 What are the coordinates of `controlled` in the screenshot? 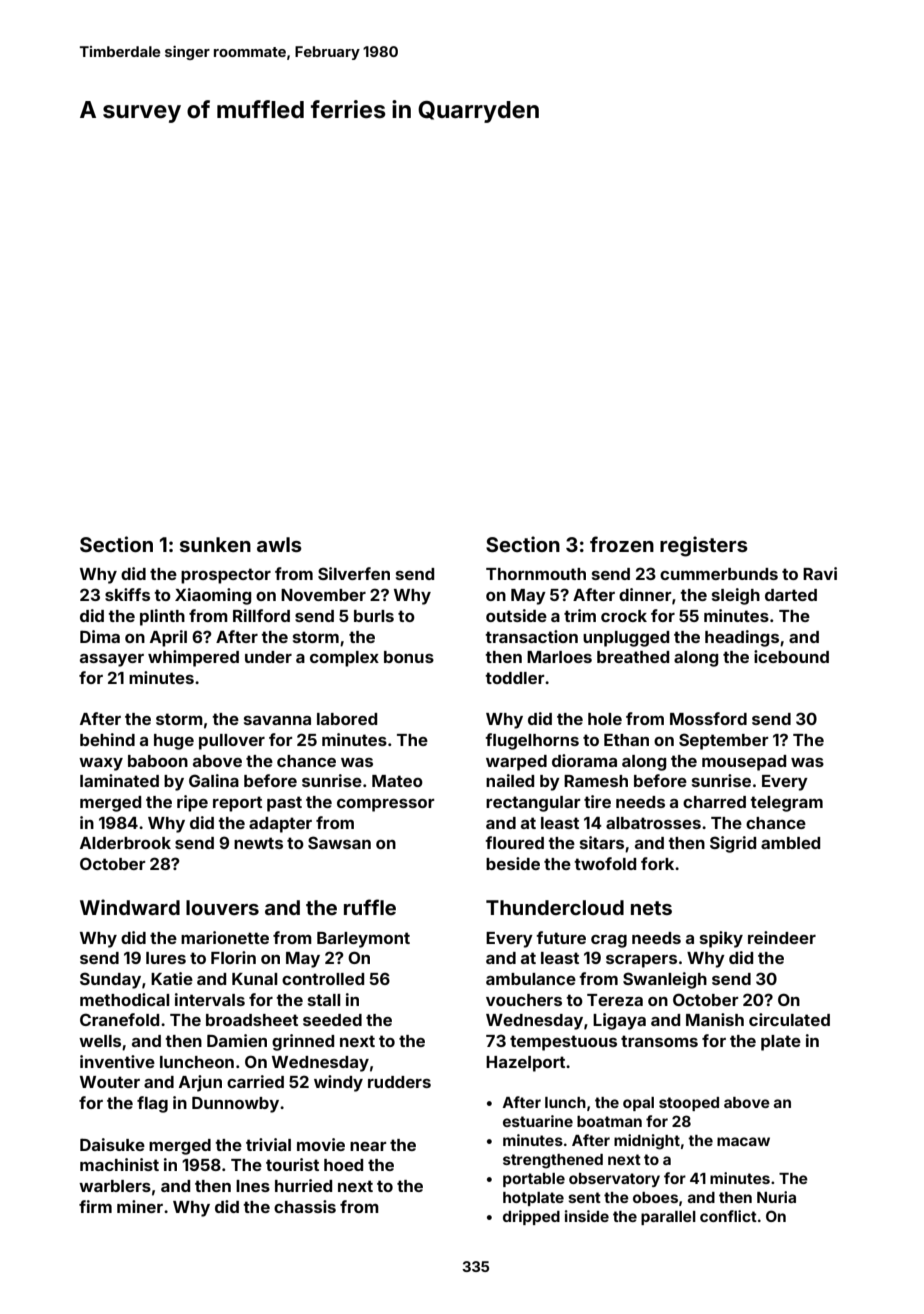 It's located at (323, 979).
